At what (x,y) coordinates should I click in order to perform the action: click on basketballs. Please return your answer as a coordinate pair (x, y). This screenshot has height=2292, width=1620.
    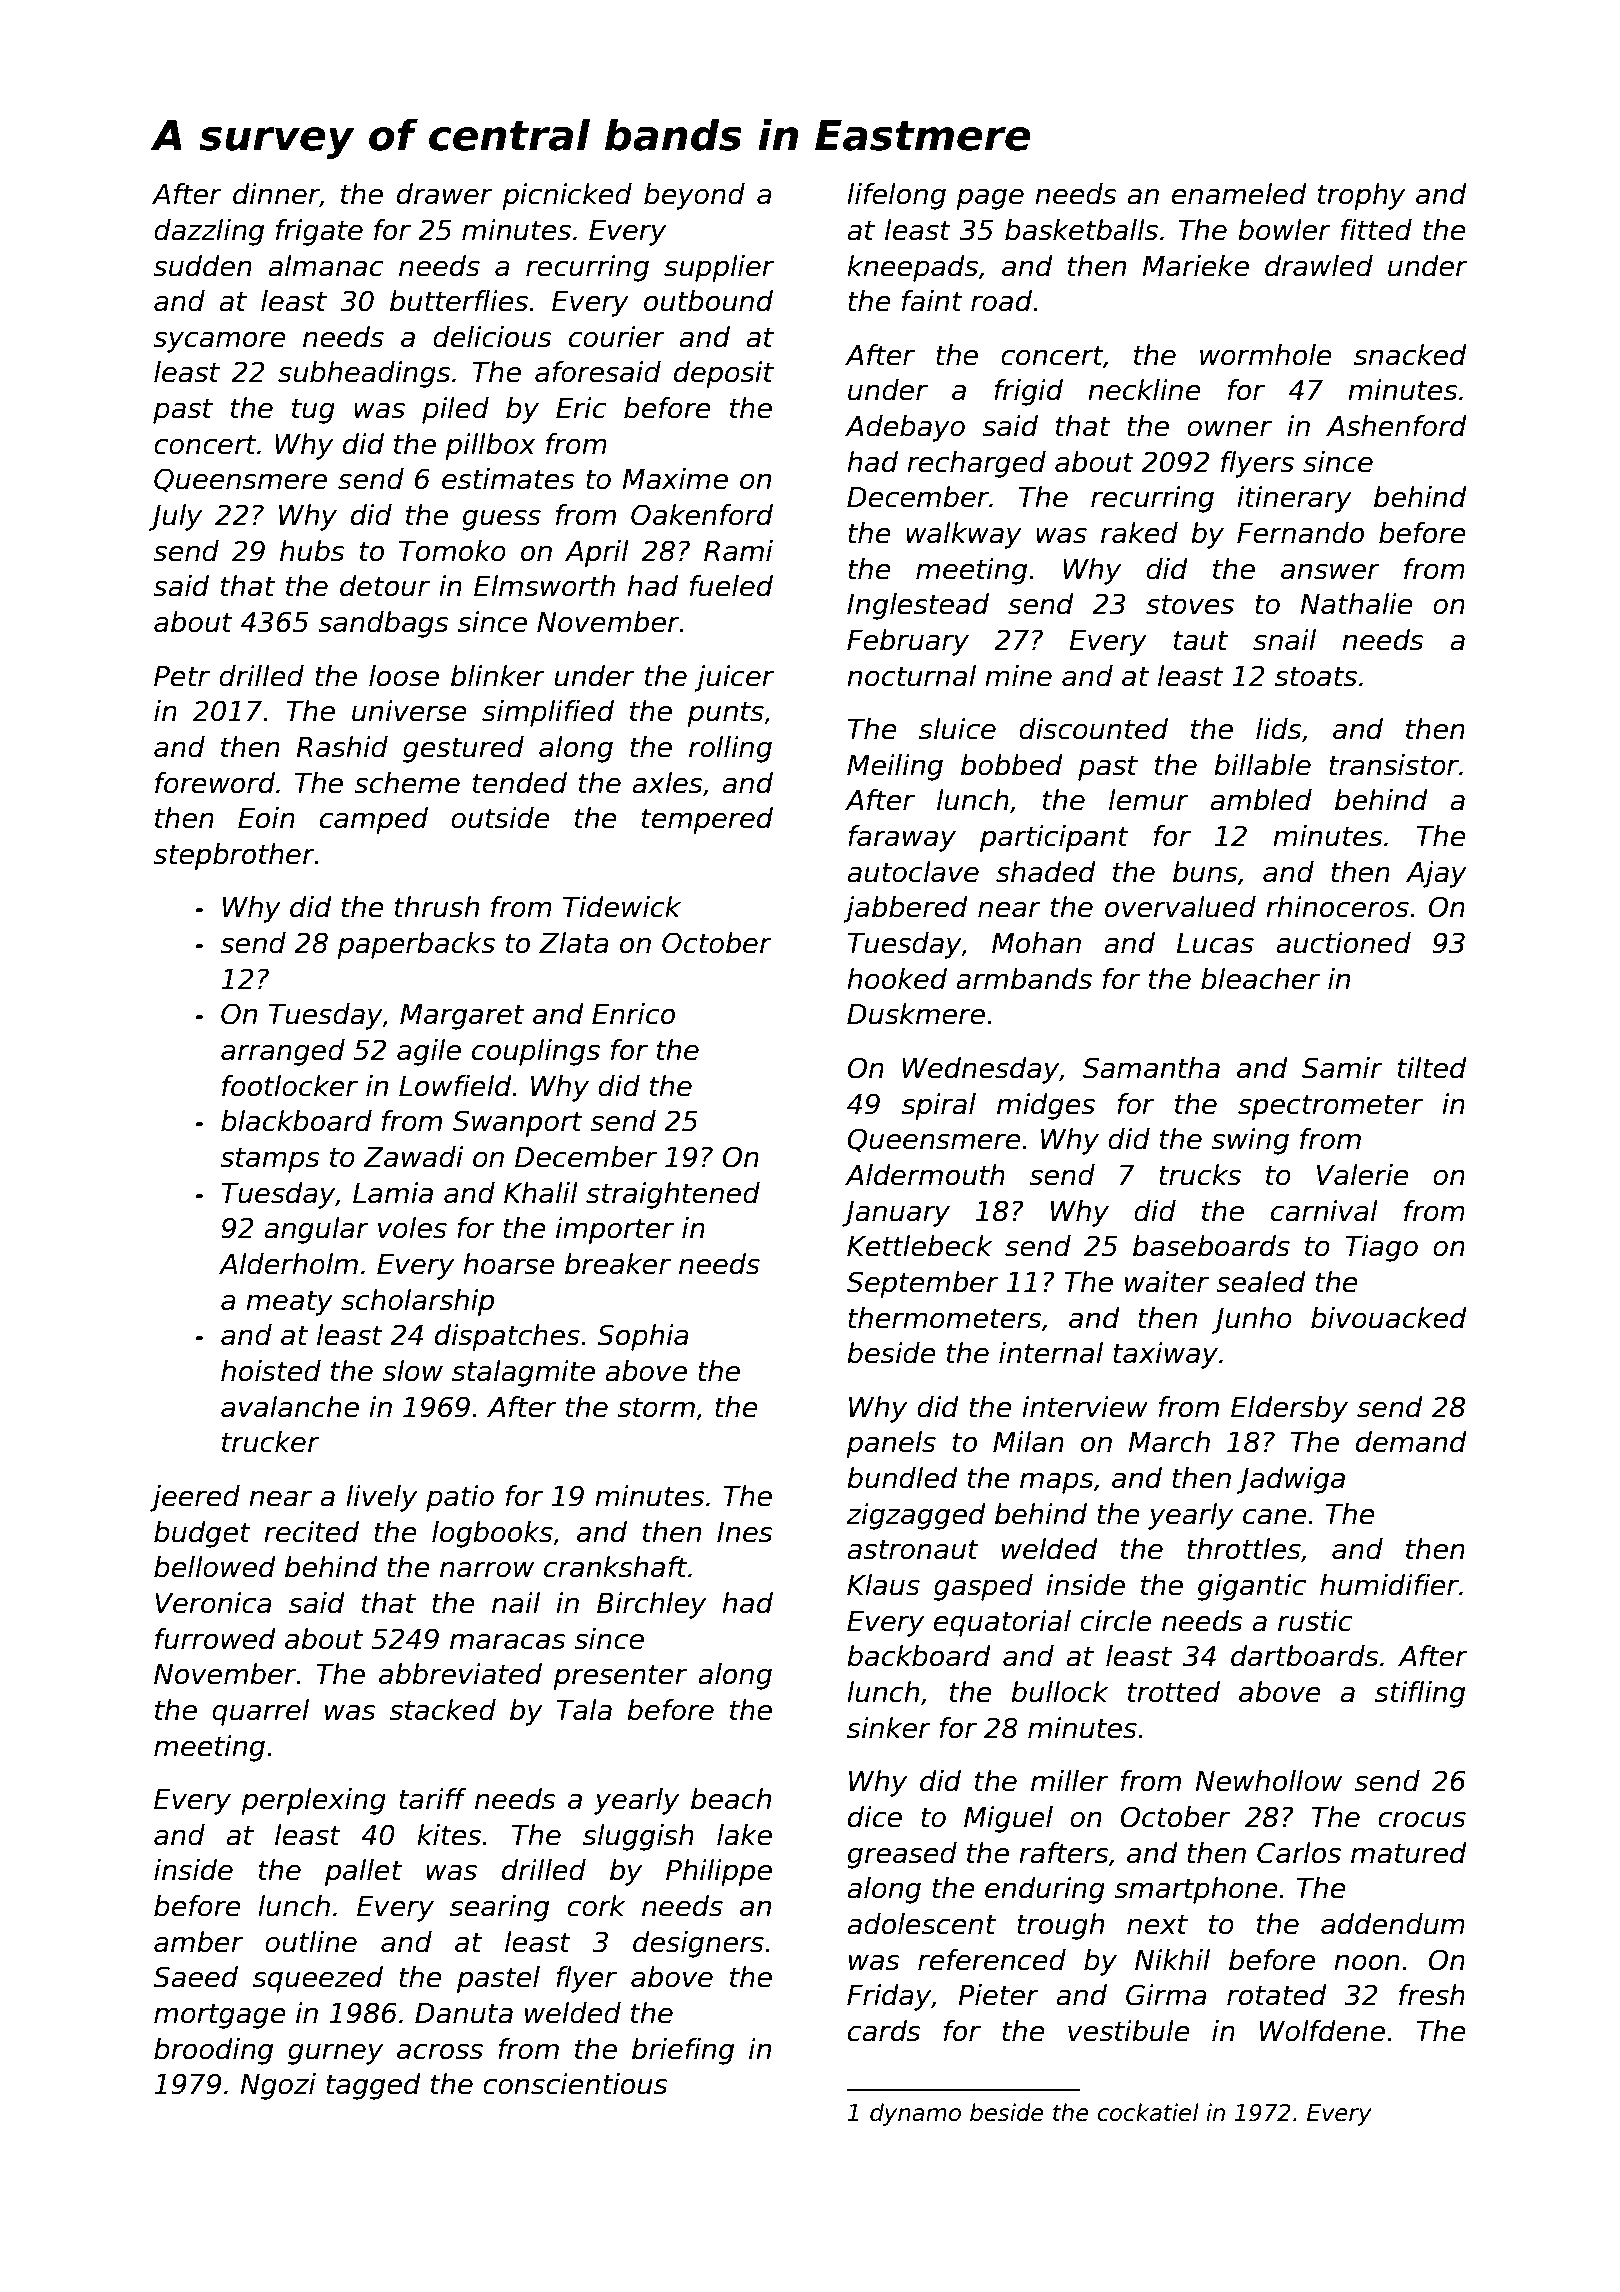
    Looking at the image, I should click on (1081, 230).
